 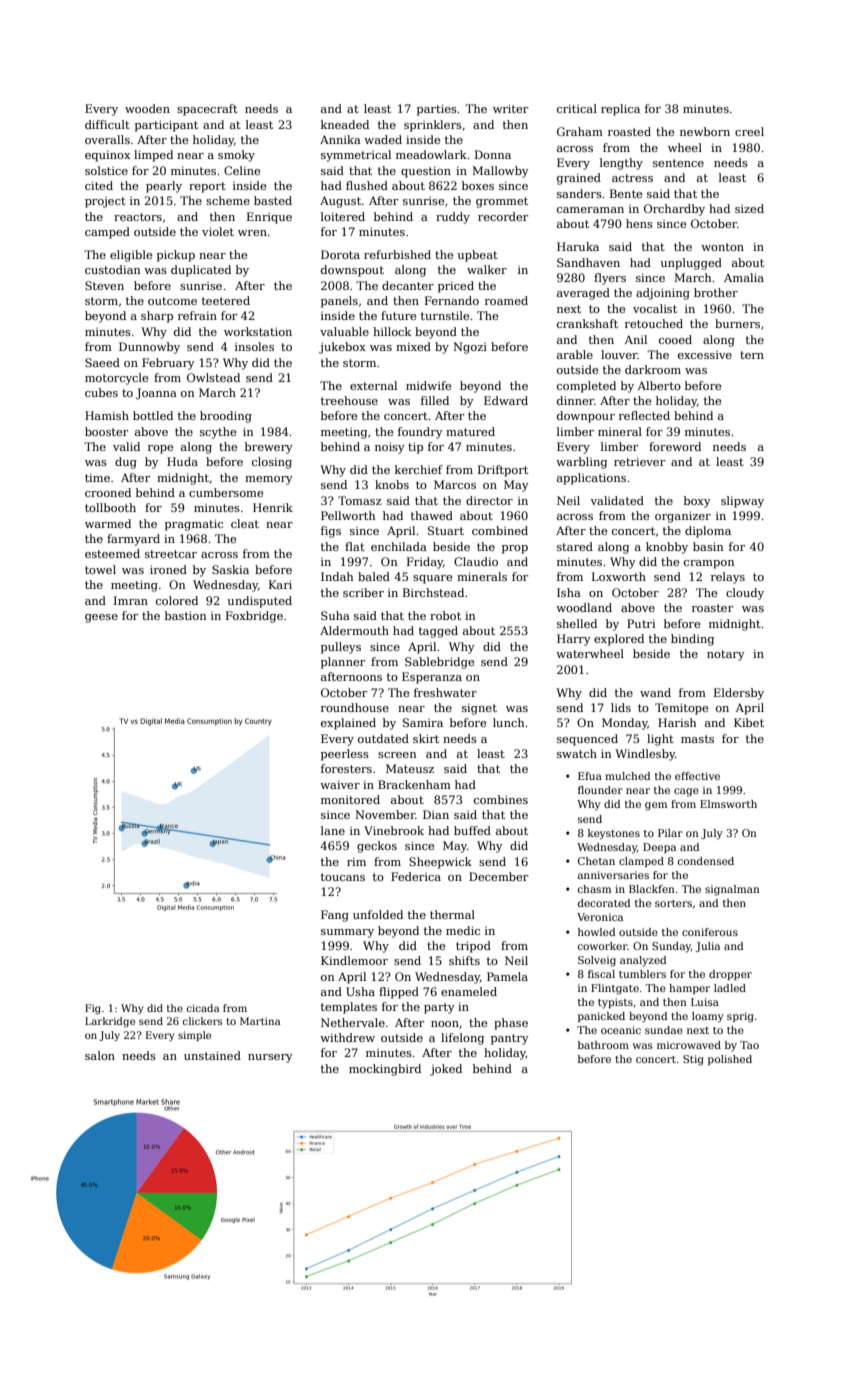 I want to click on treehouse, so click(x=349, y=400).
